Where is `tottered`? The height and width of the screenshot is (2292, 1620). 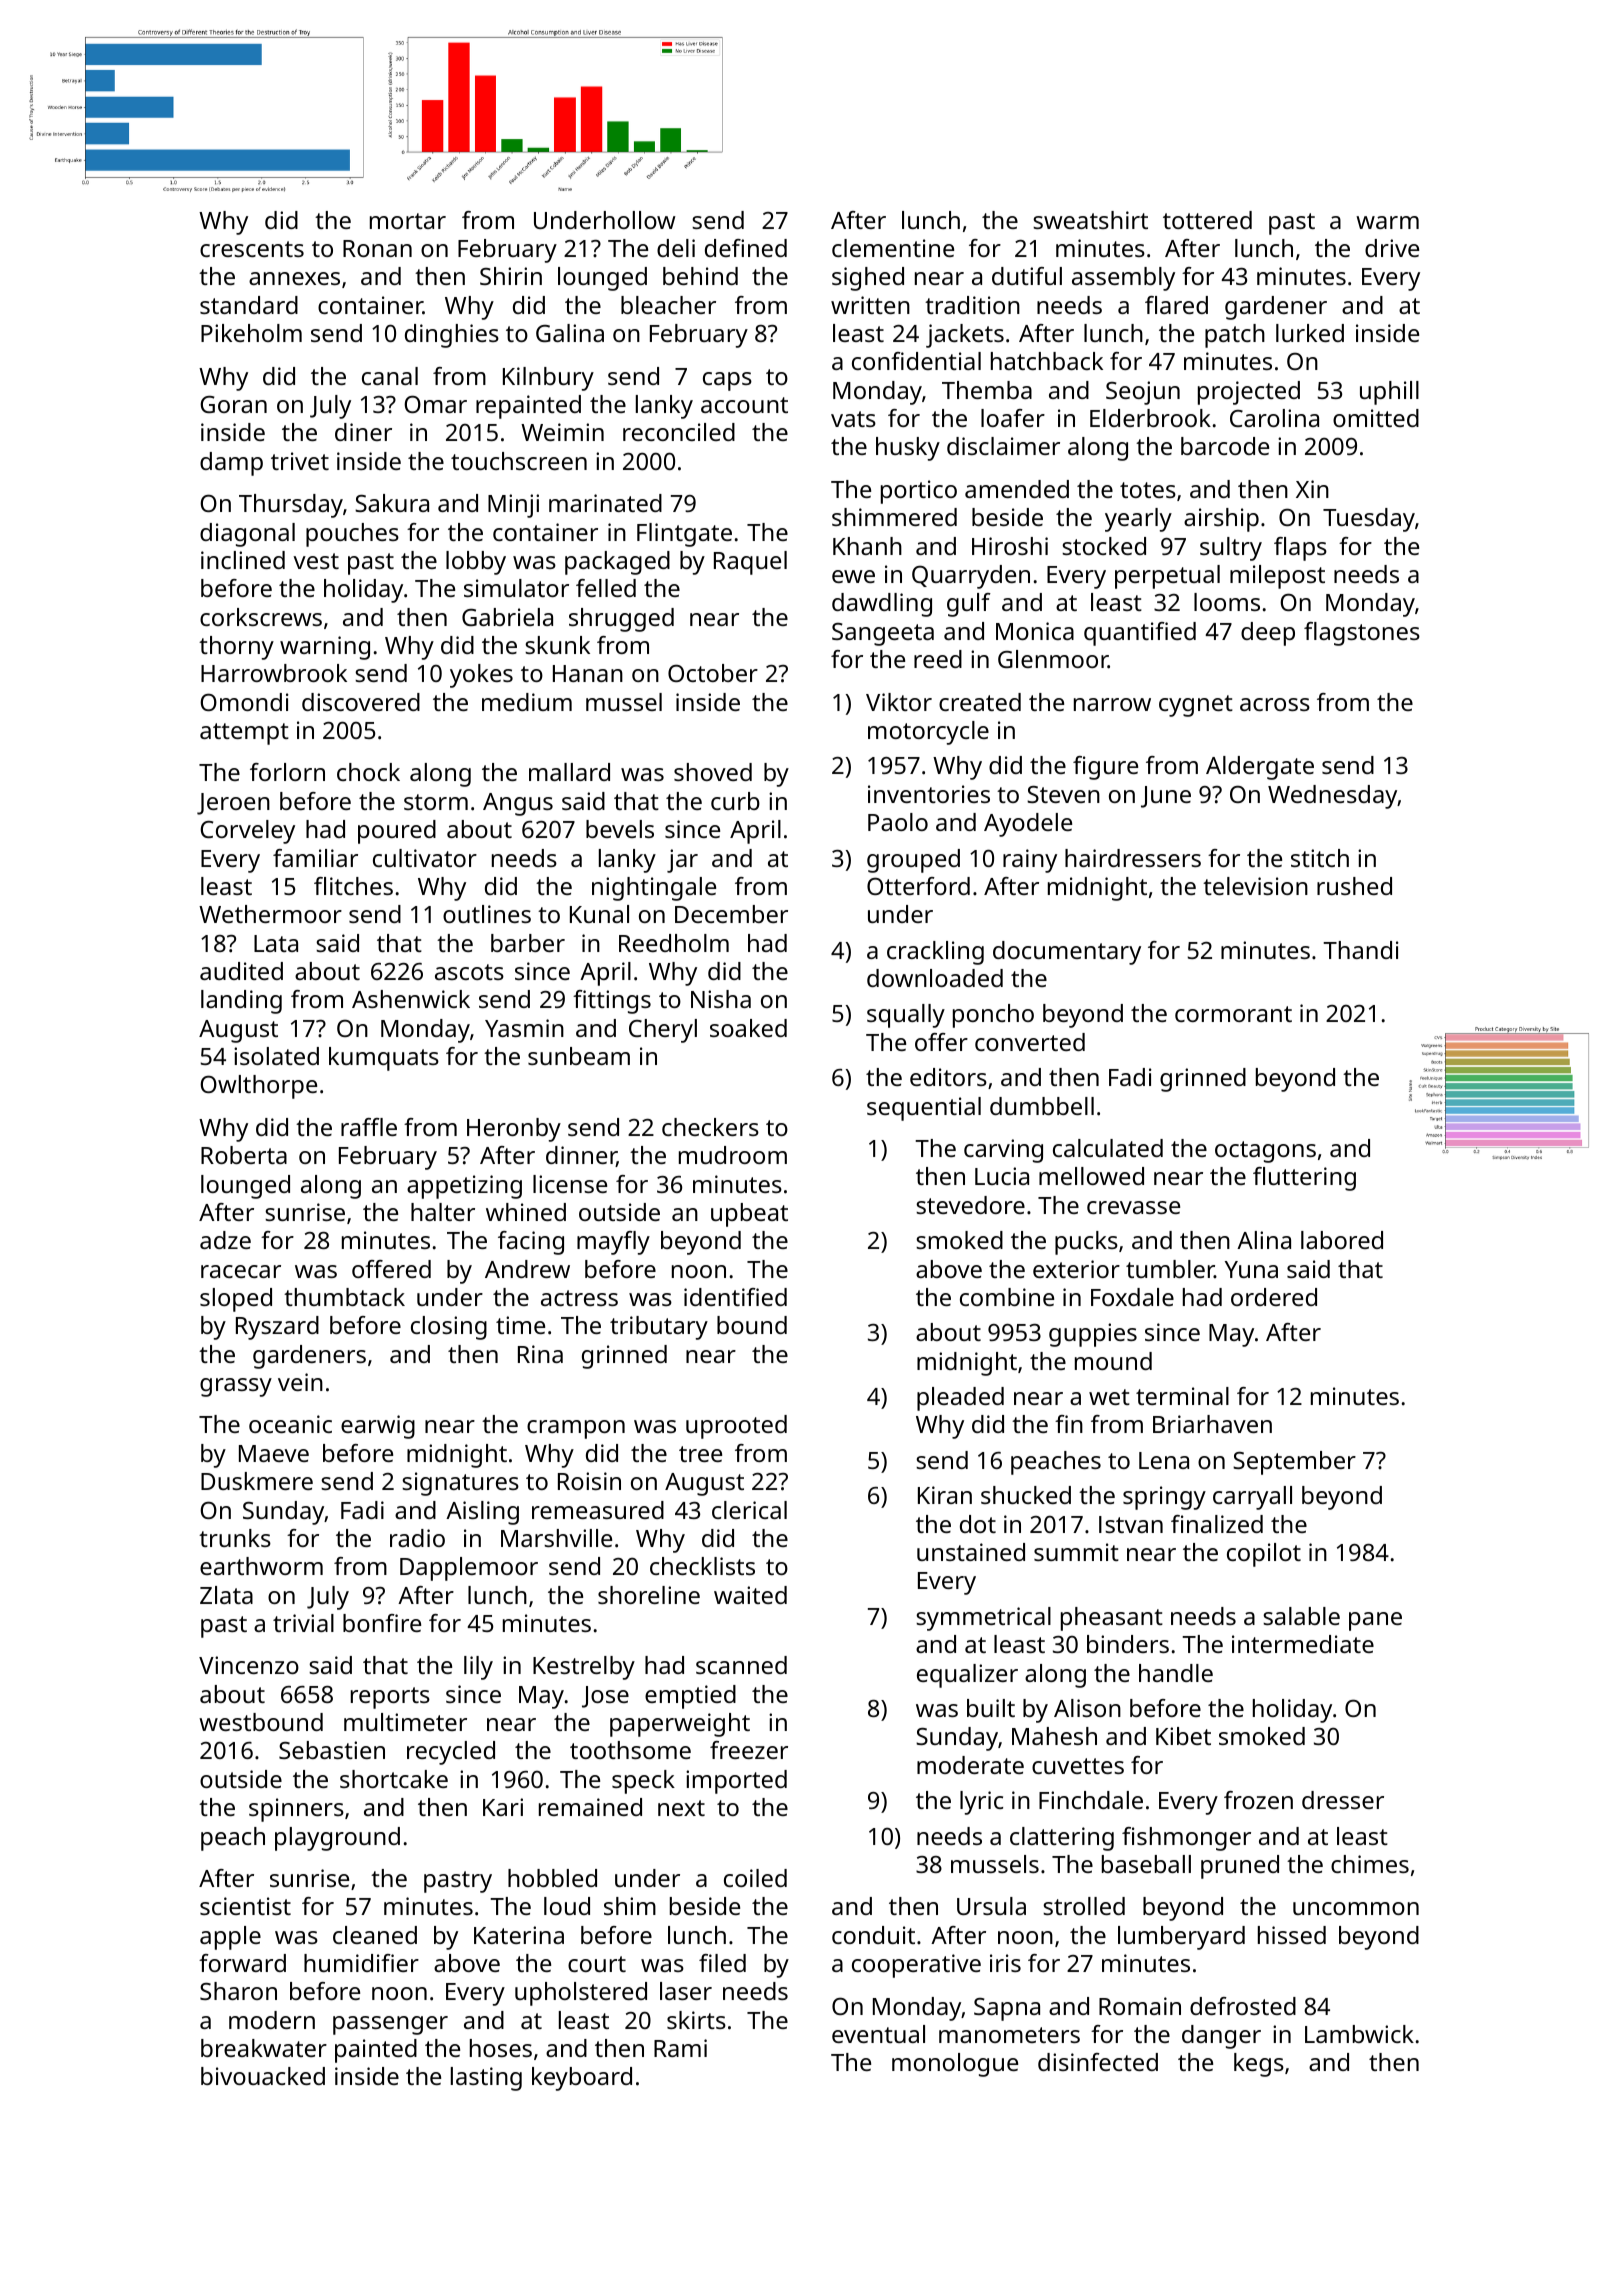 tottered is located at coordinates (1207, 220).
